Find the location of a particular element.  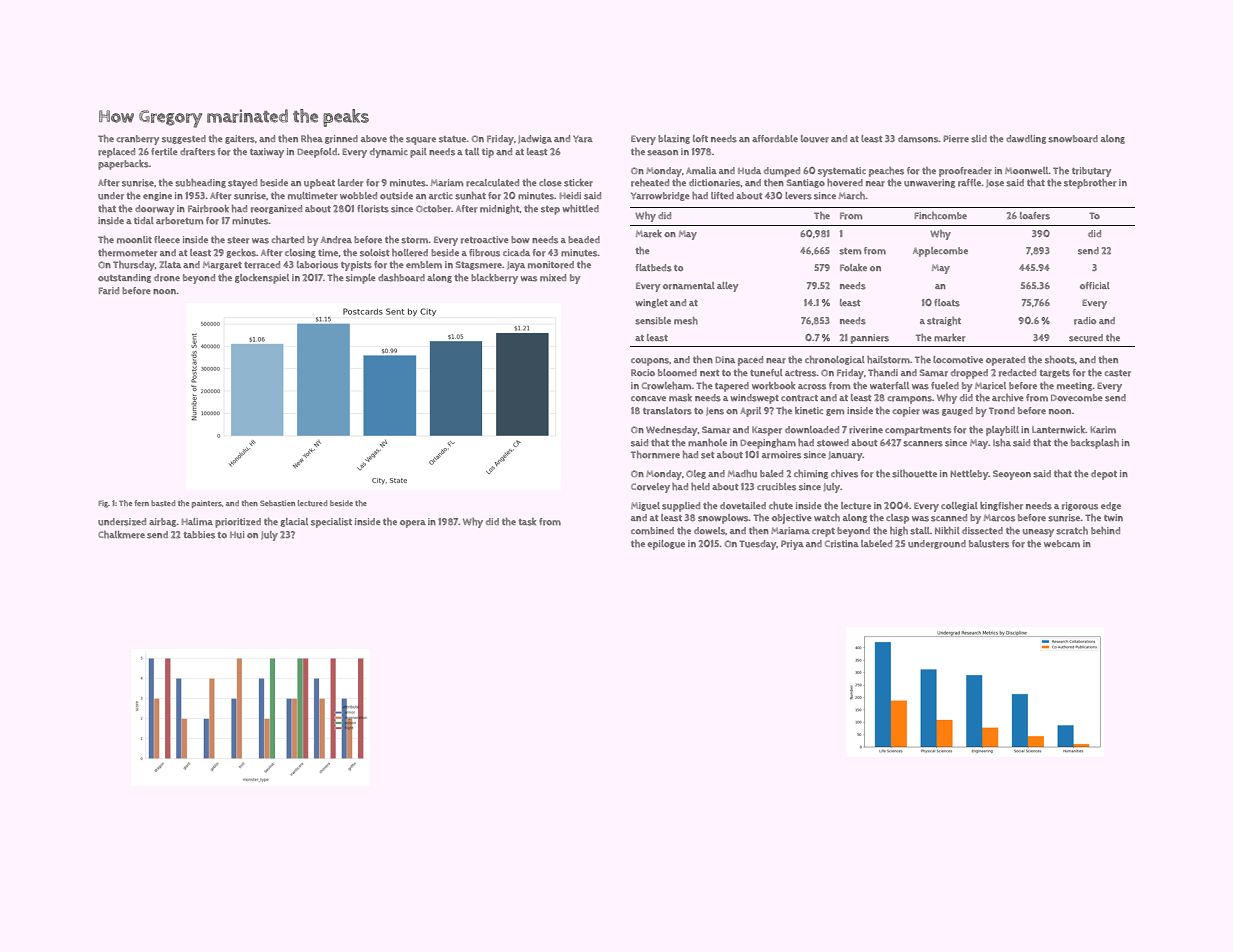

recalculated is located at coordinates (492, 183).
